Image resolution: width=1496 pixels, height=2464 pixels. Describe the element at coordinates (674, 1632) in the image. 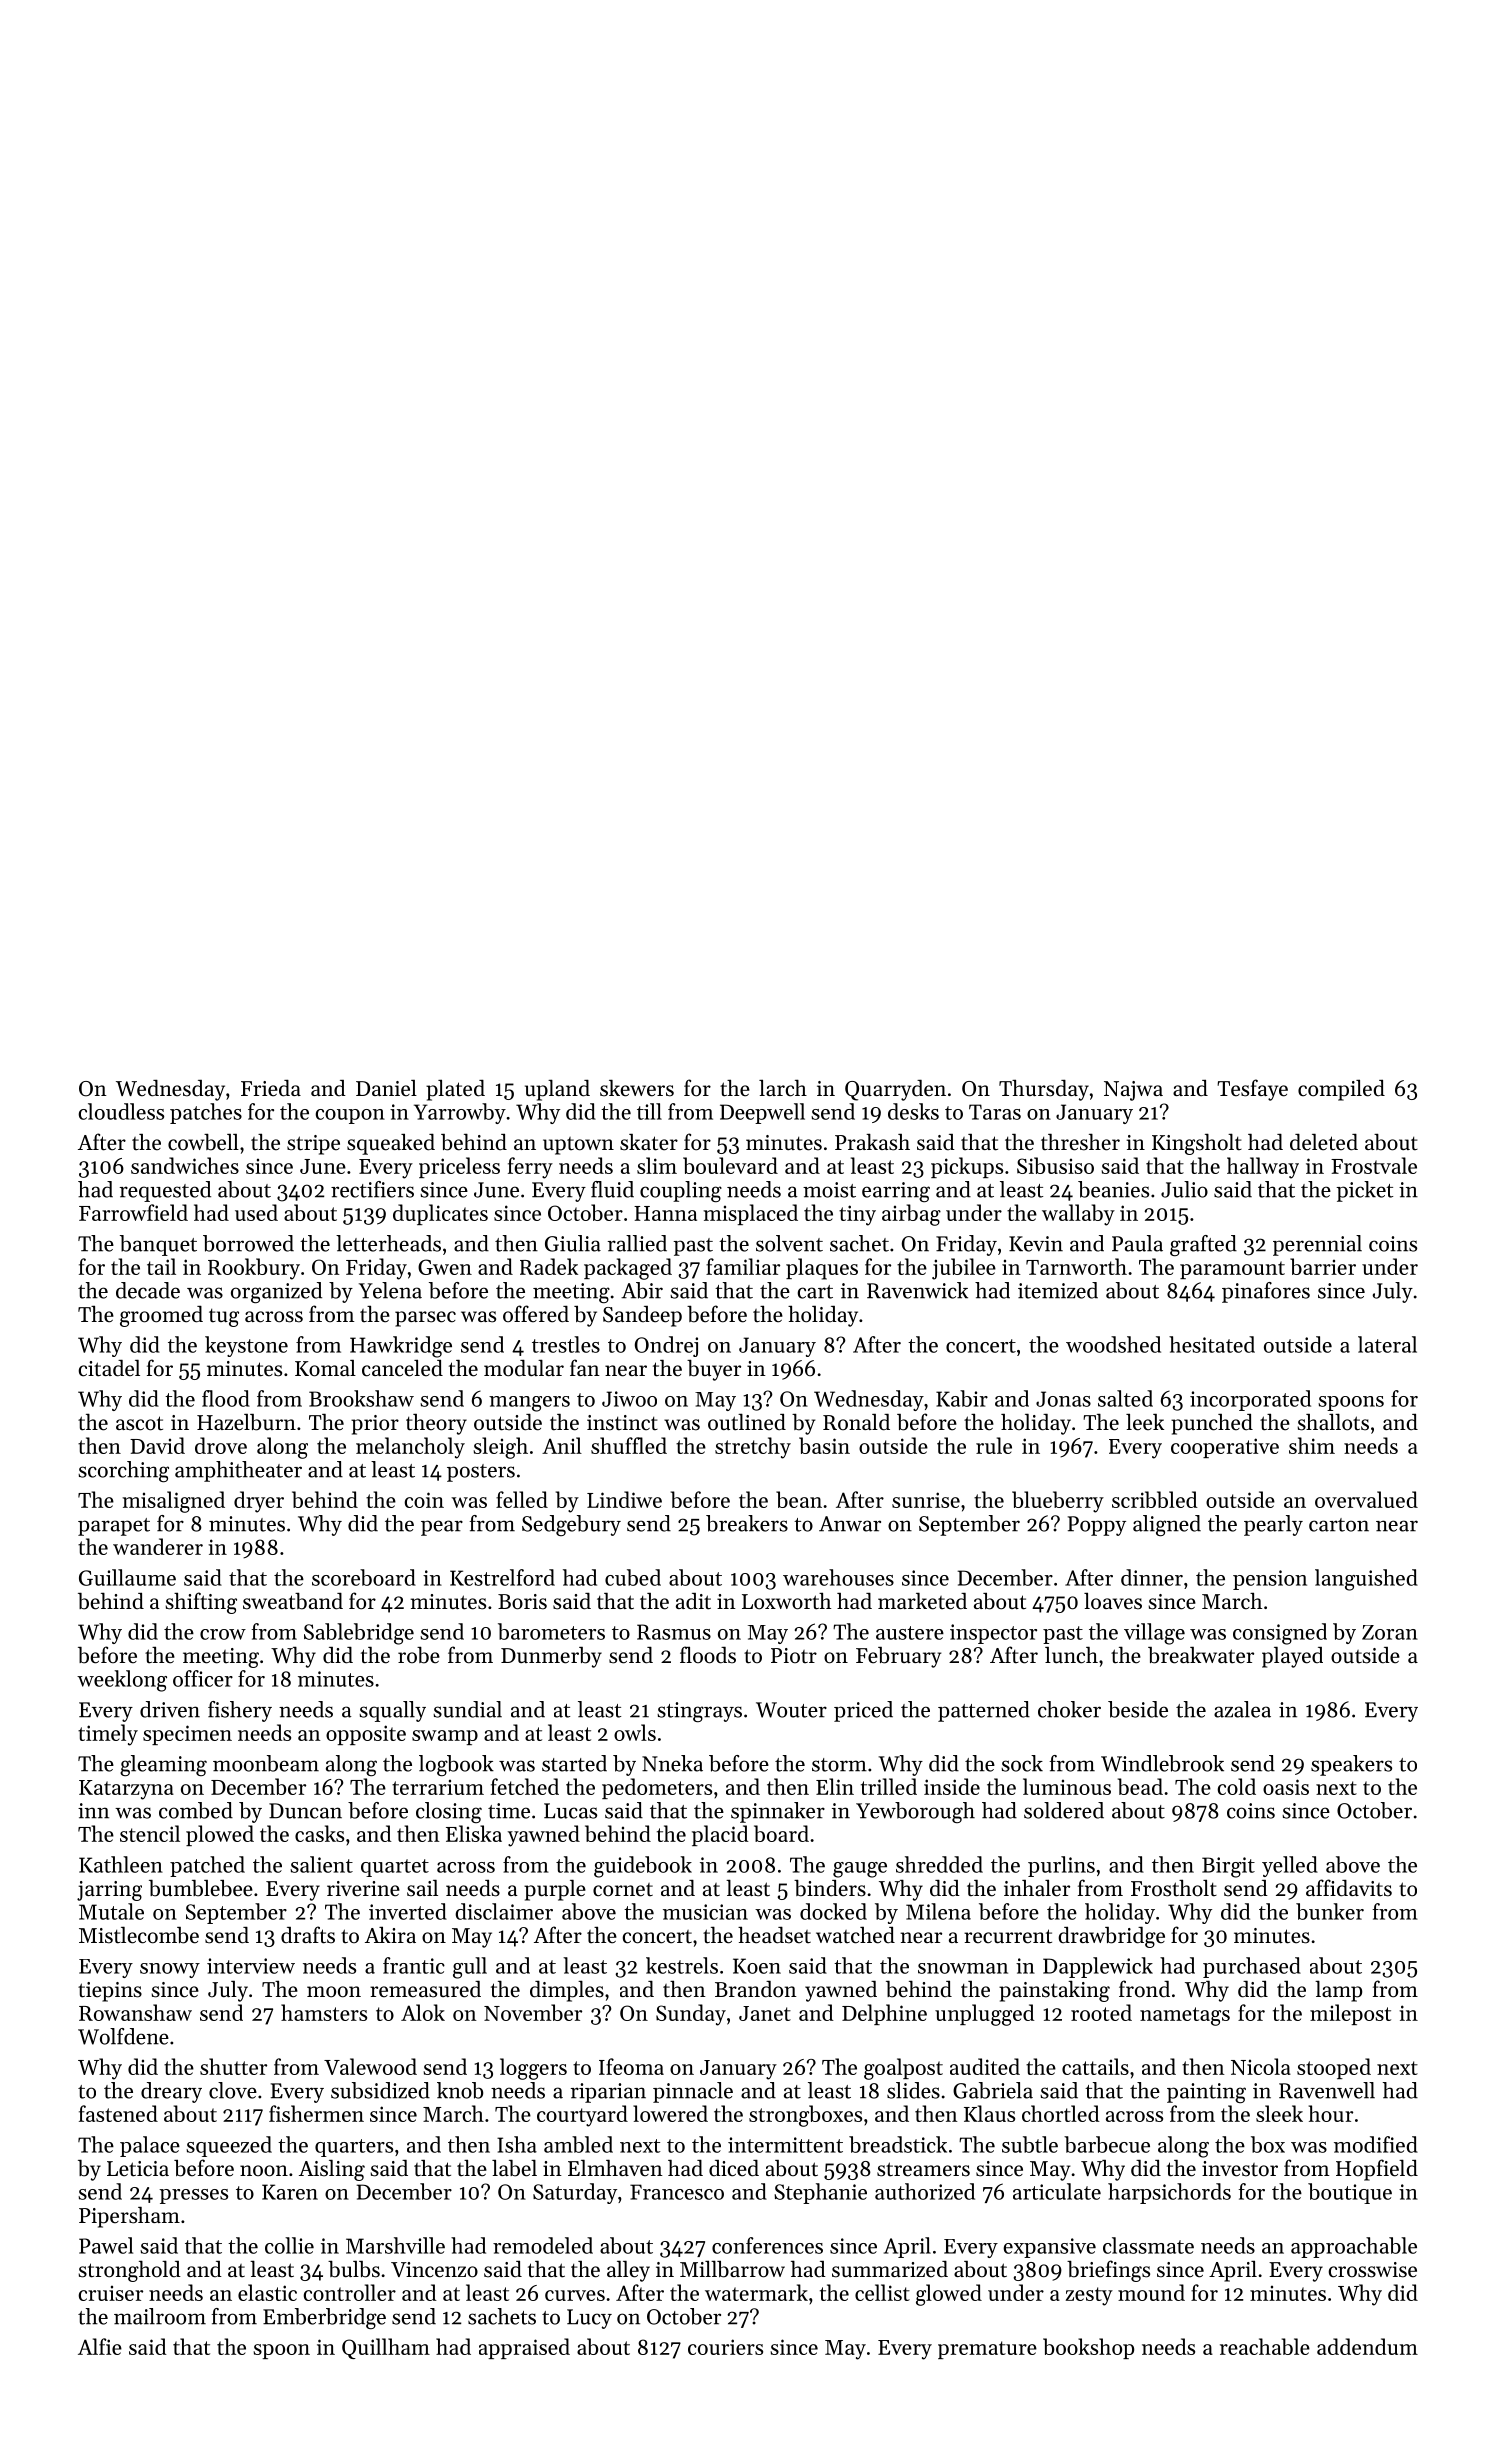

I see `Rasmus` at that location.
